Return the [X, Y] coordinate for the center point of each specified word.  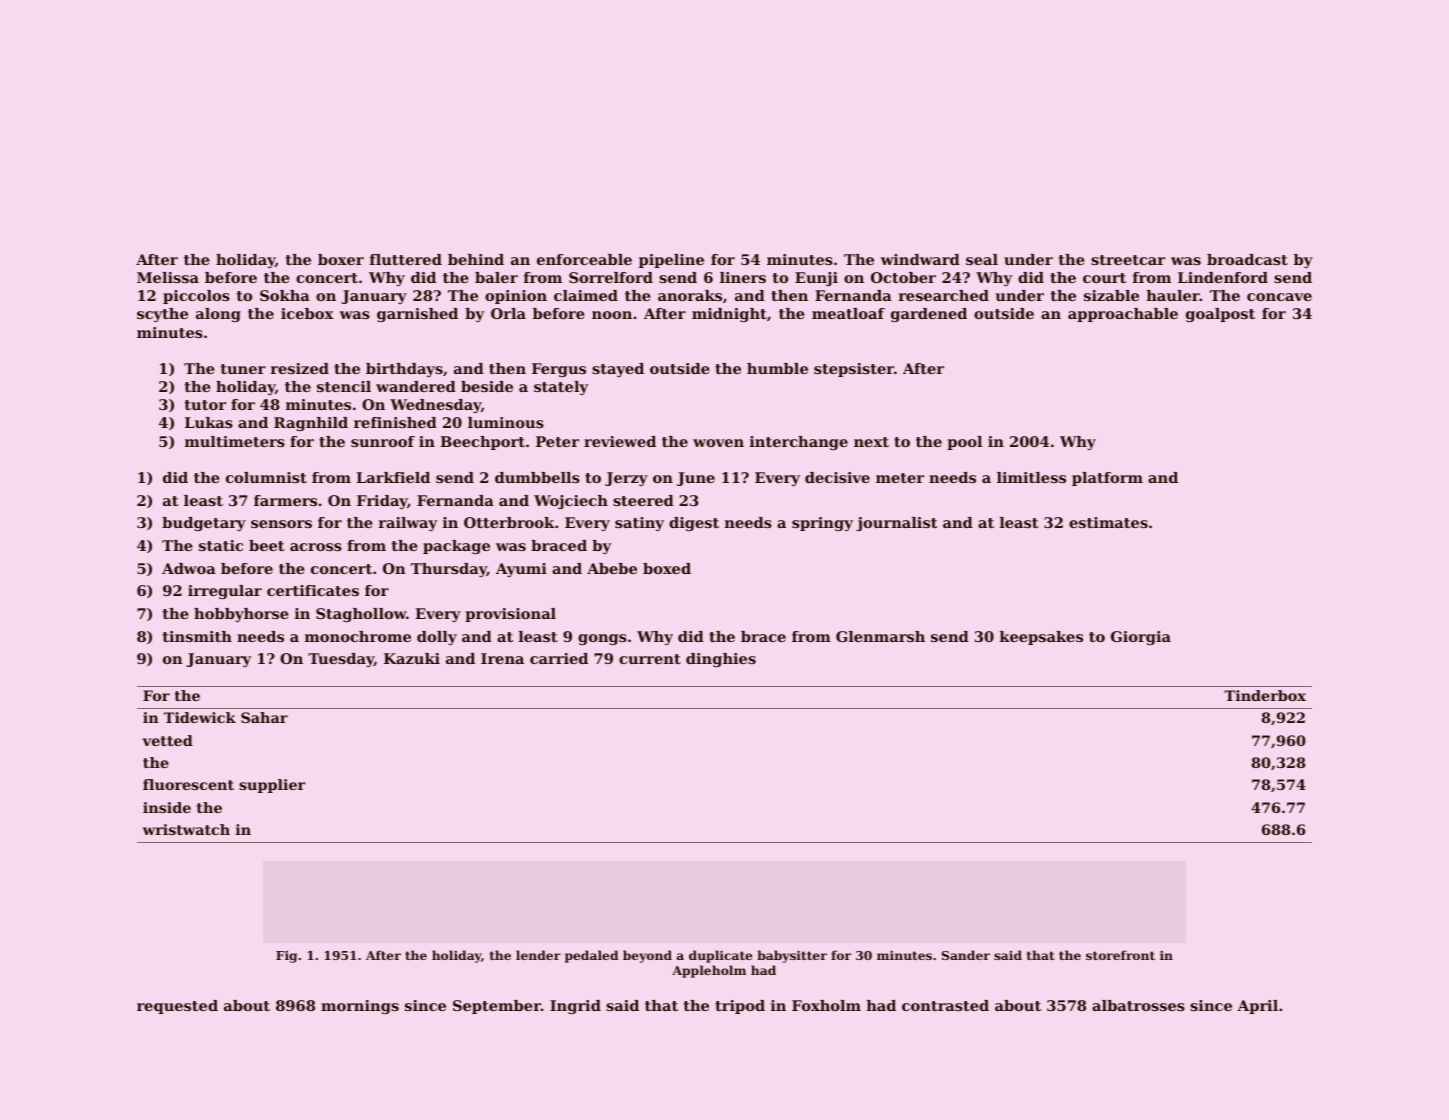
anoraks [690, 295]
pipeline [671, 261]
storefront [1120, 955]
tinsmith [197, 636]
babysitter [792, 956]
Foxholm [826, 1005]
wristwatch [186, 829]
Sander [966, 955]
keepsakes [1041, 638]
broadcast [1247, 259]
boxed [667, 568]
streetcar [1128, 260]
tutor [205, 405]
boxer [341, 259]
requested [177, 1007]
